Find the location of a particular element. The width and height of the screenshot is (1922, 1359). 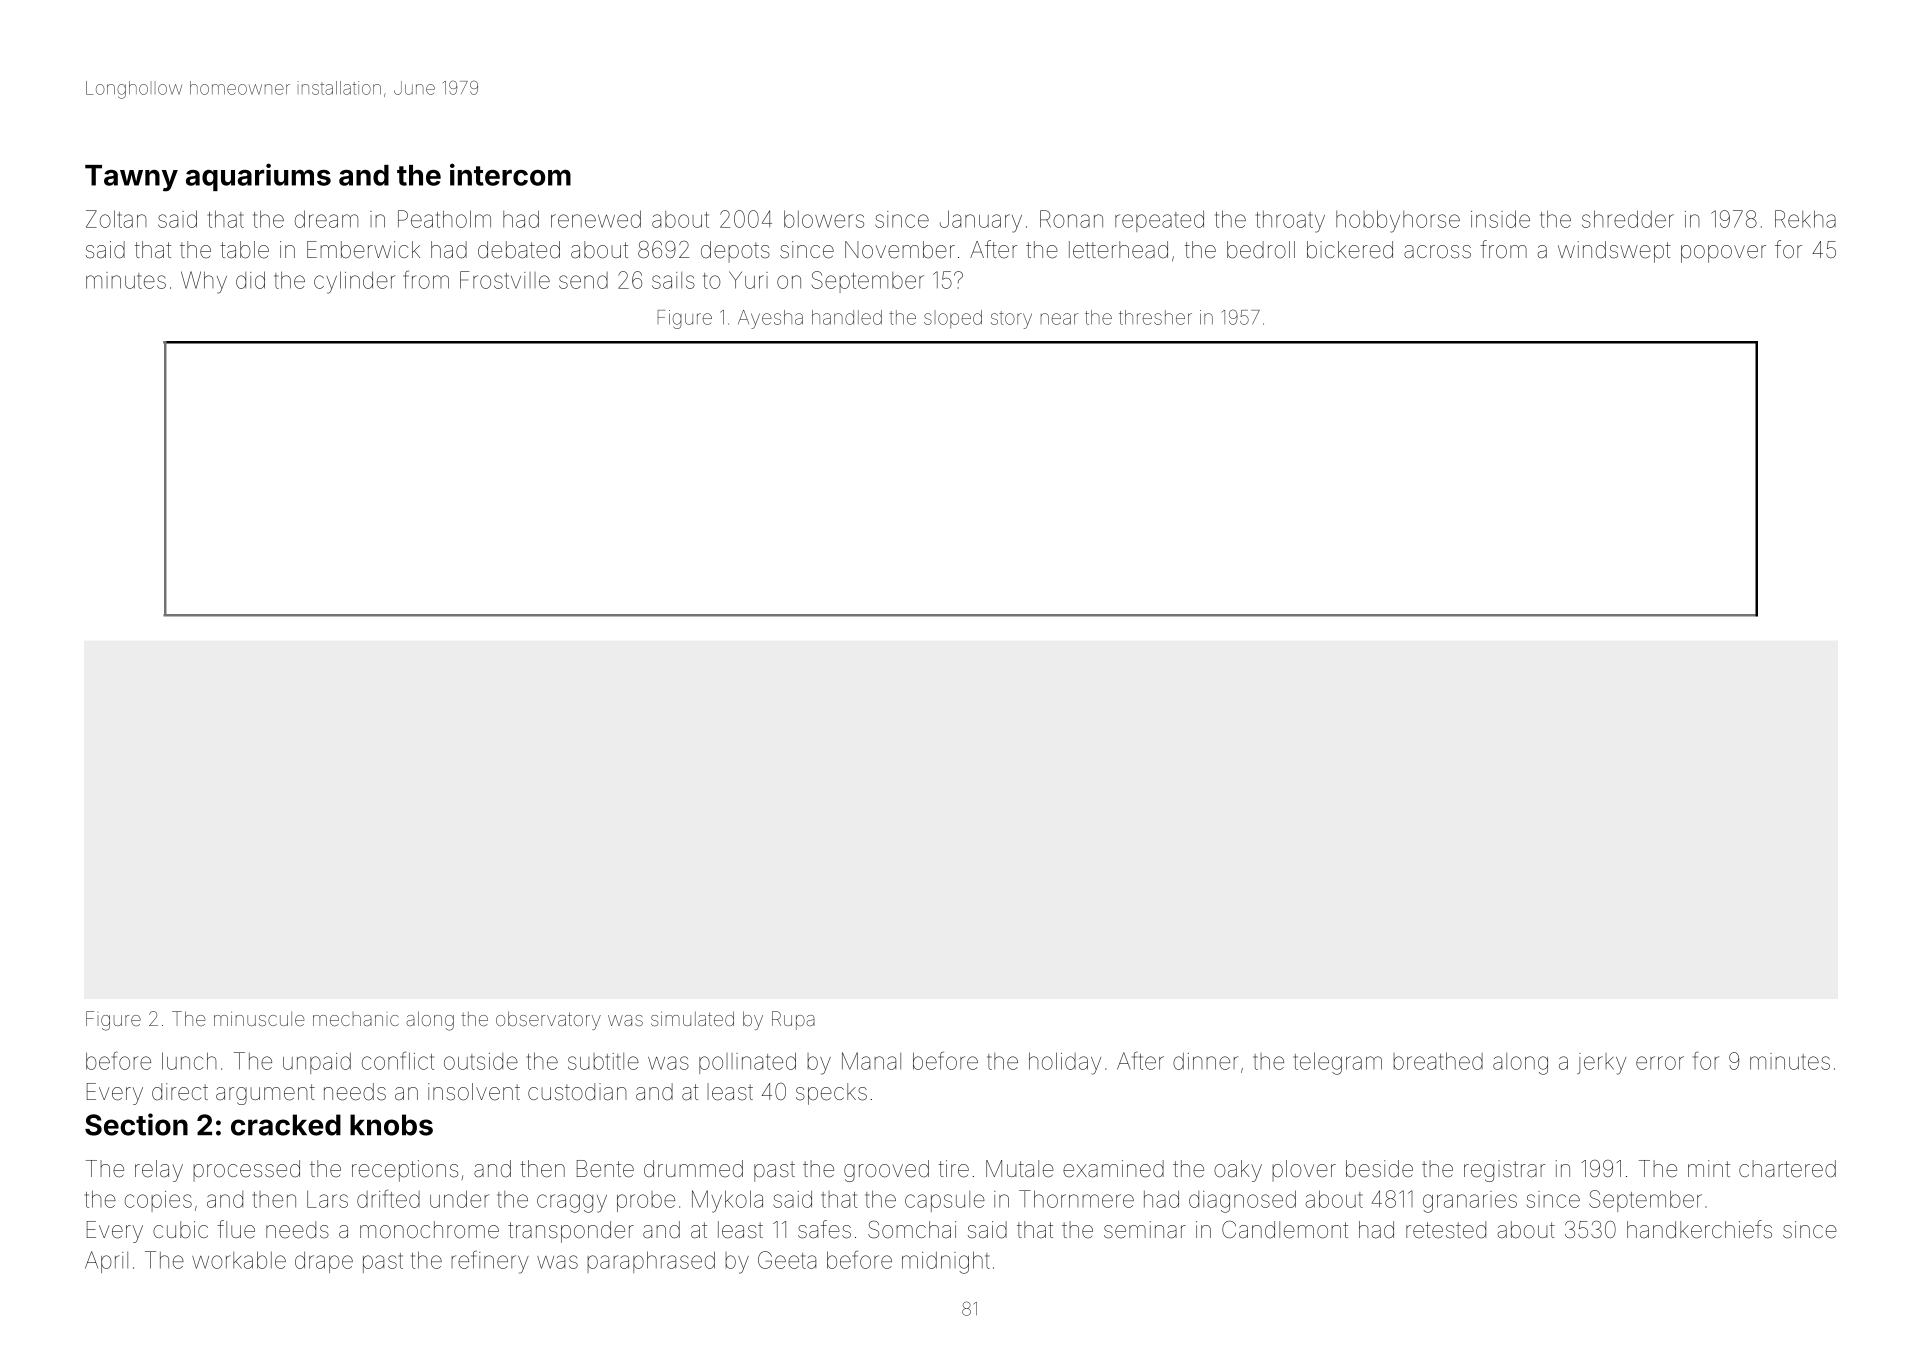

thresher is located at coordinates (1155, 317).
